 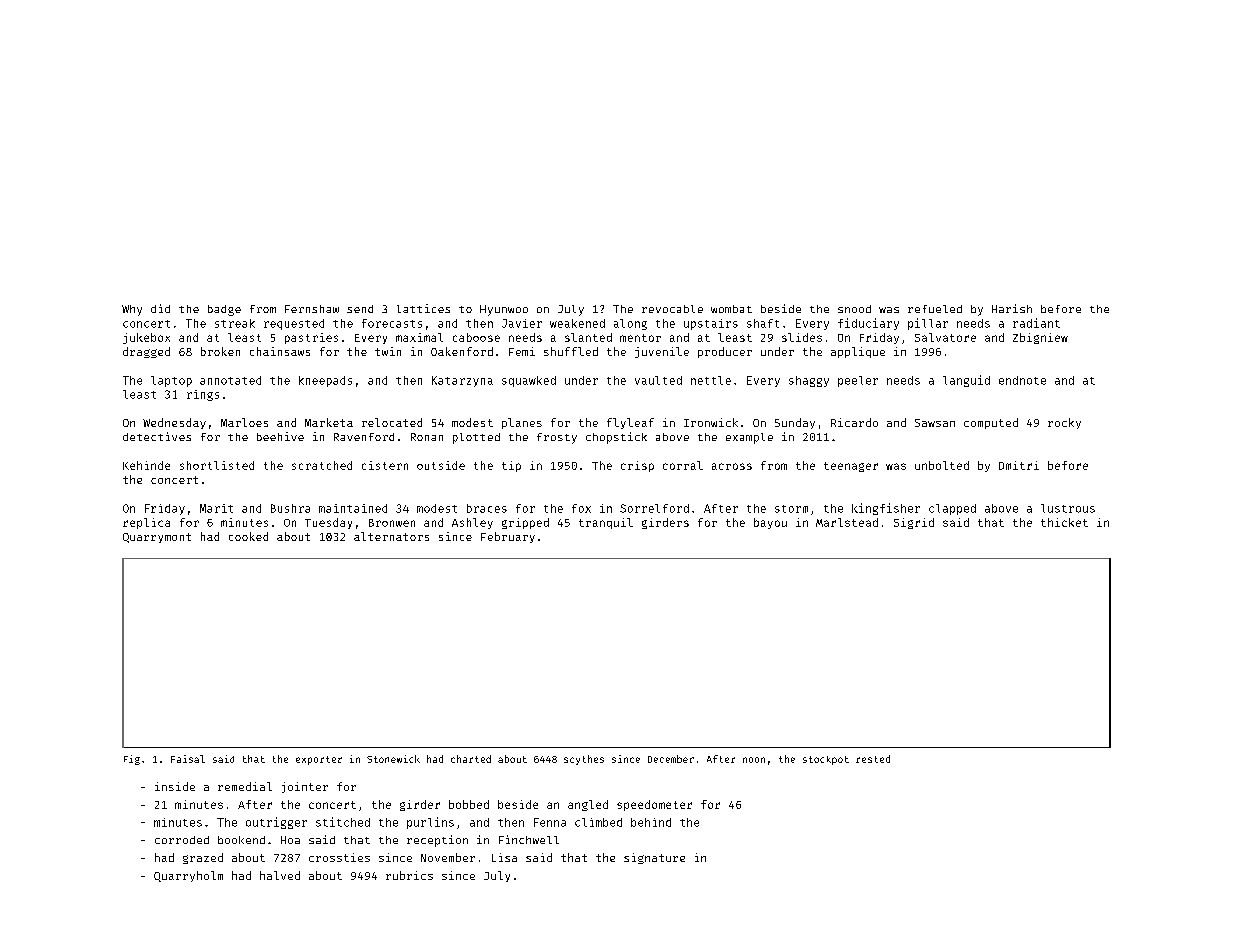 I want to click on bayou, so click(x=770, y=523).
